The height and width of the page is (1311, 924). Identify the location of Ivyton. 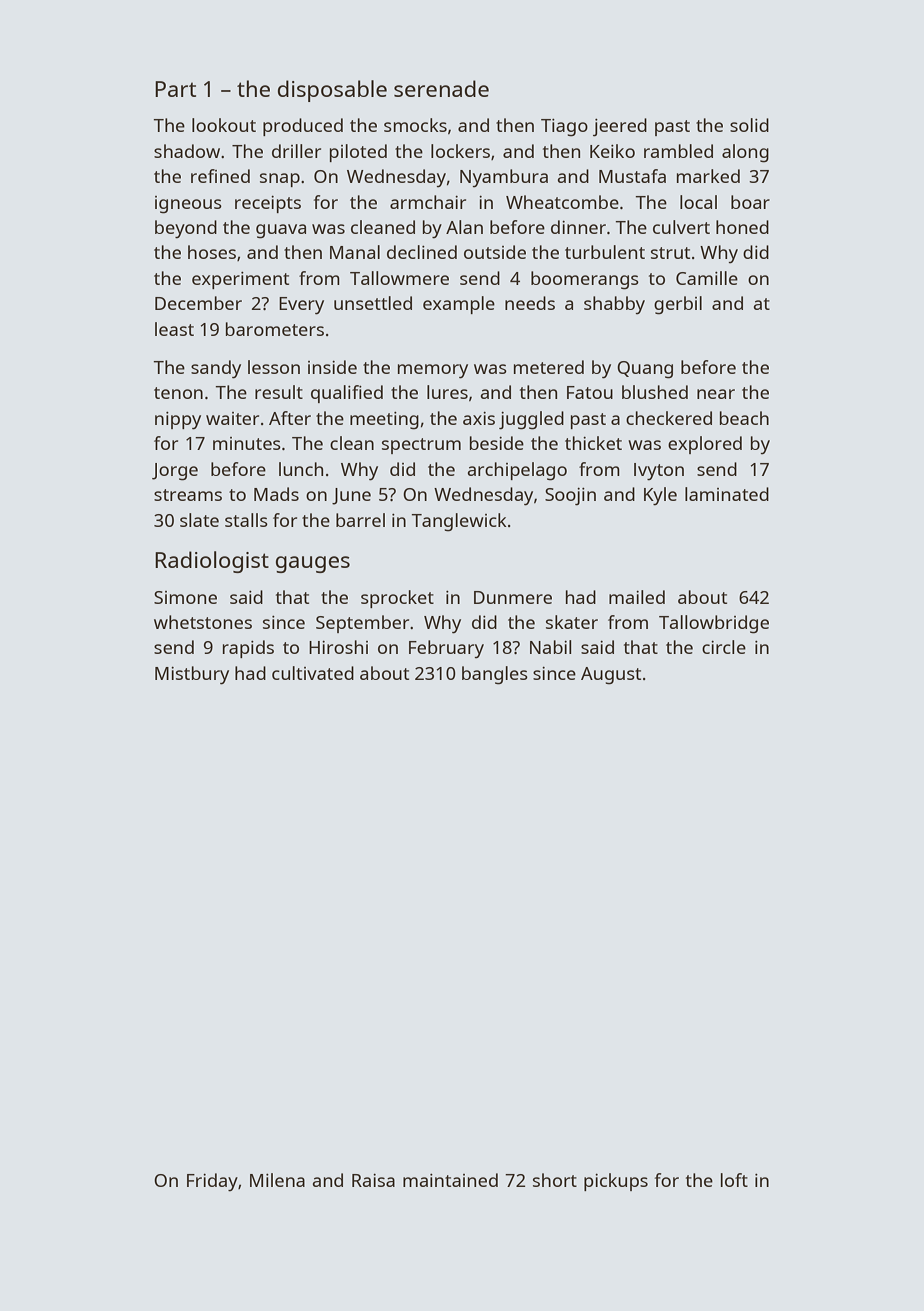
(659, 472).
